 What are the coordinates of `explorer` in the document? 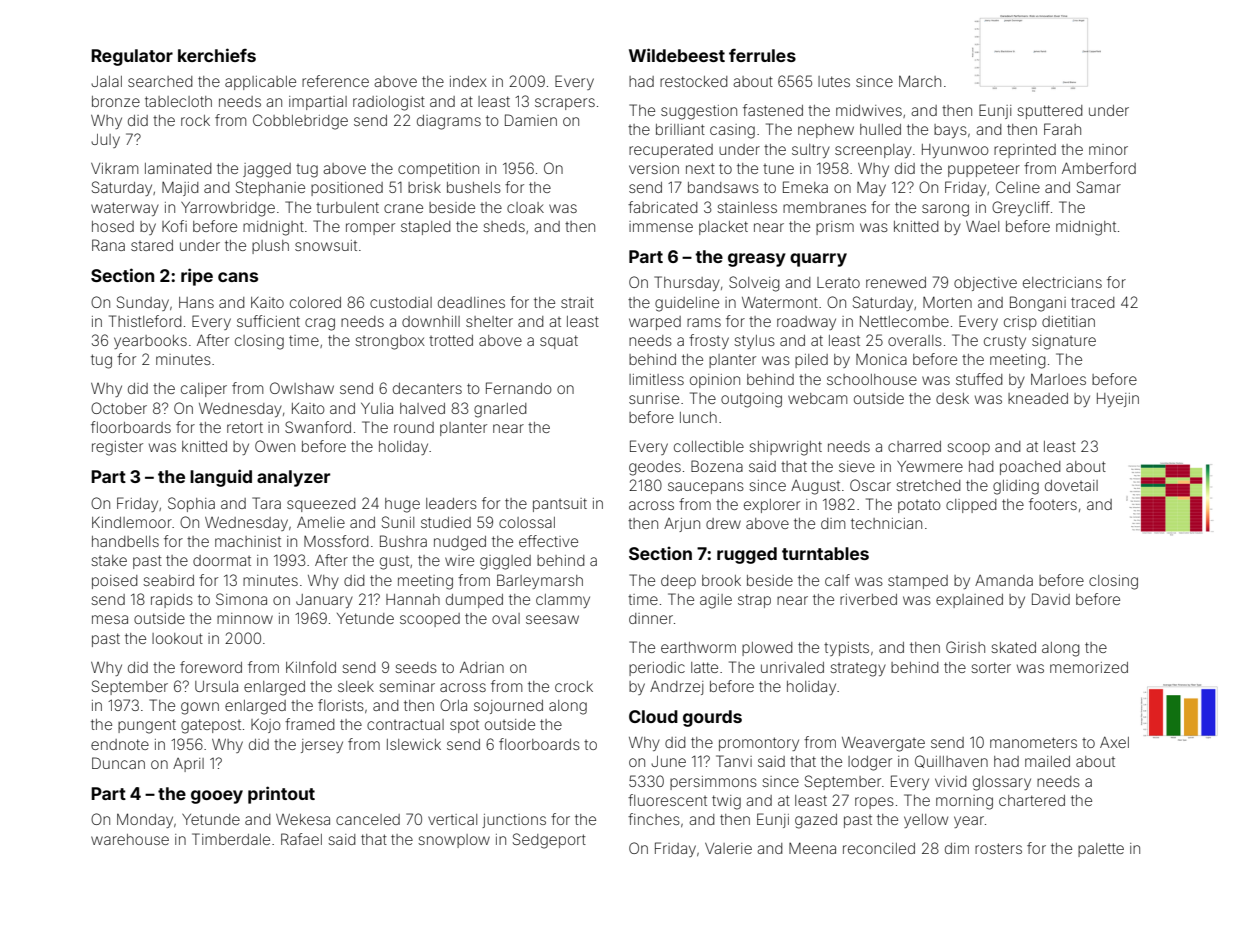 It's located at (772, 506).
